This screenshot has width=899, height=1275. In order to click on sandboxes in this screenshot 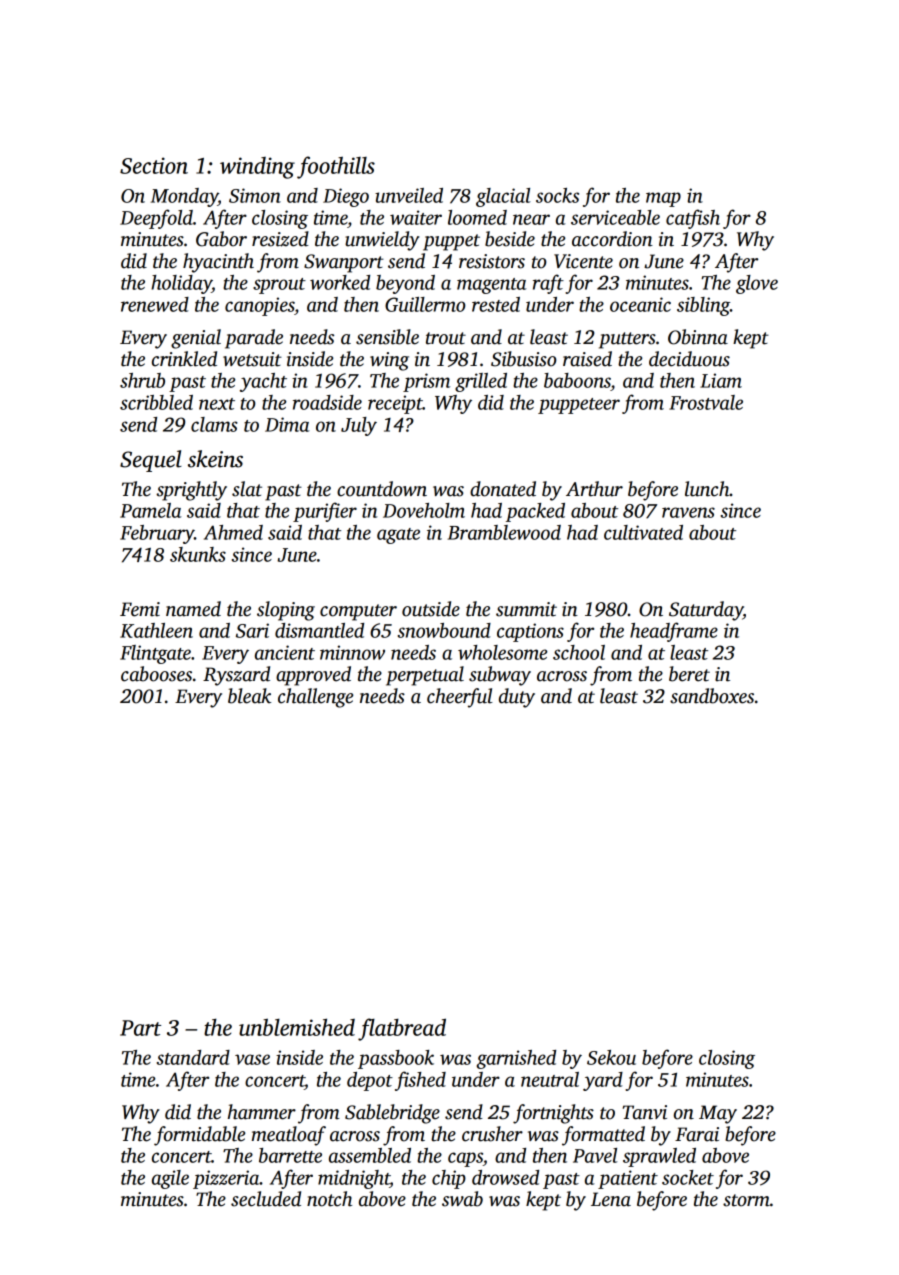, I will do `click(712, 696)`.
